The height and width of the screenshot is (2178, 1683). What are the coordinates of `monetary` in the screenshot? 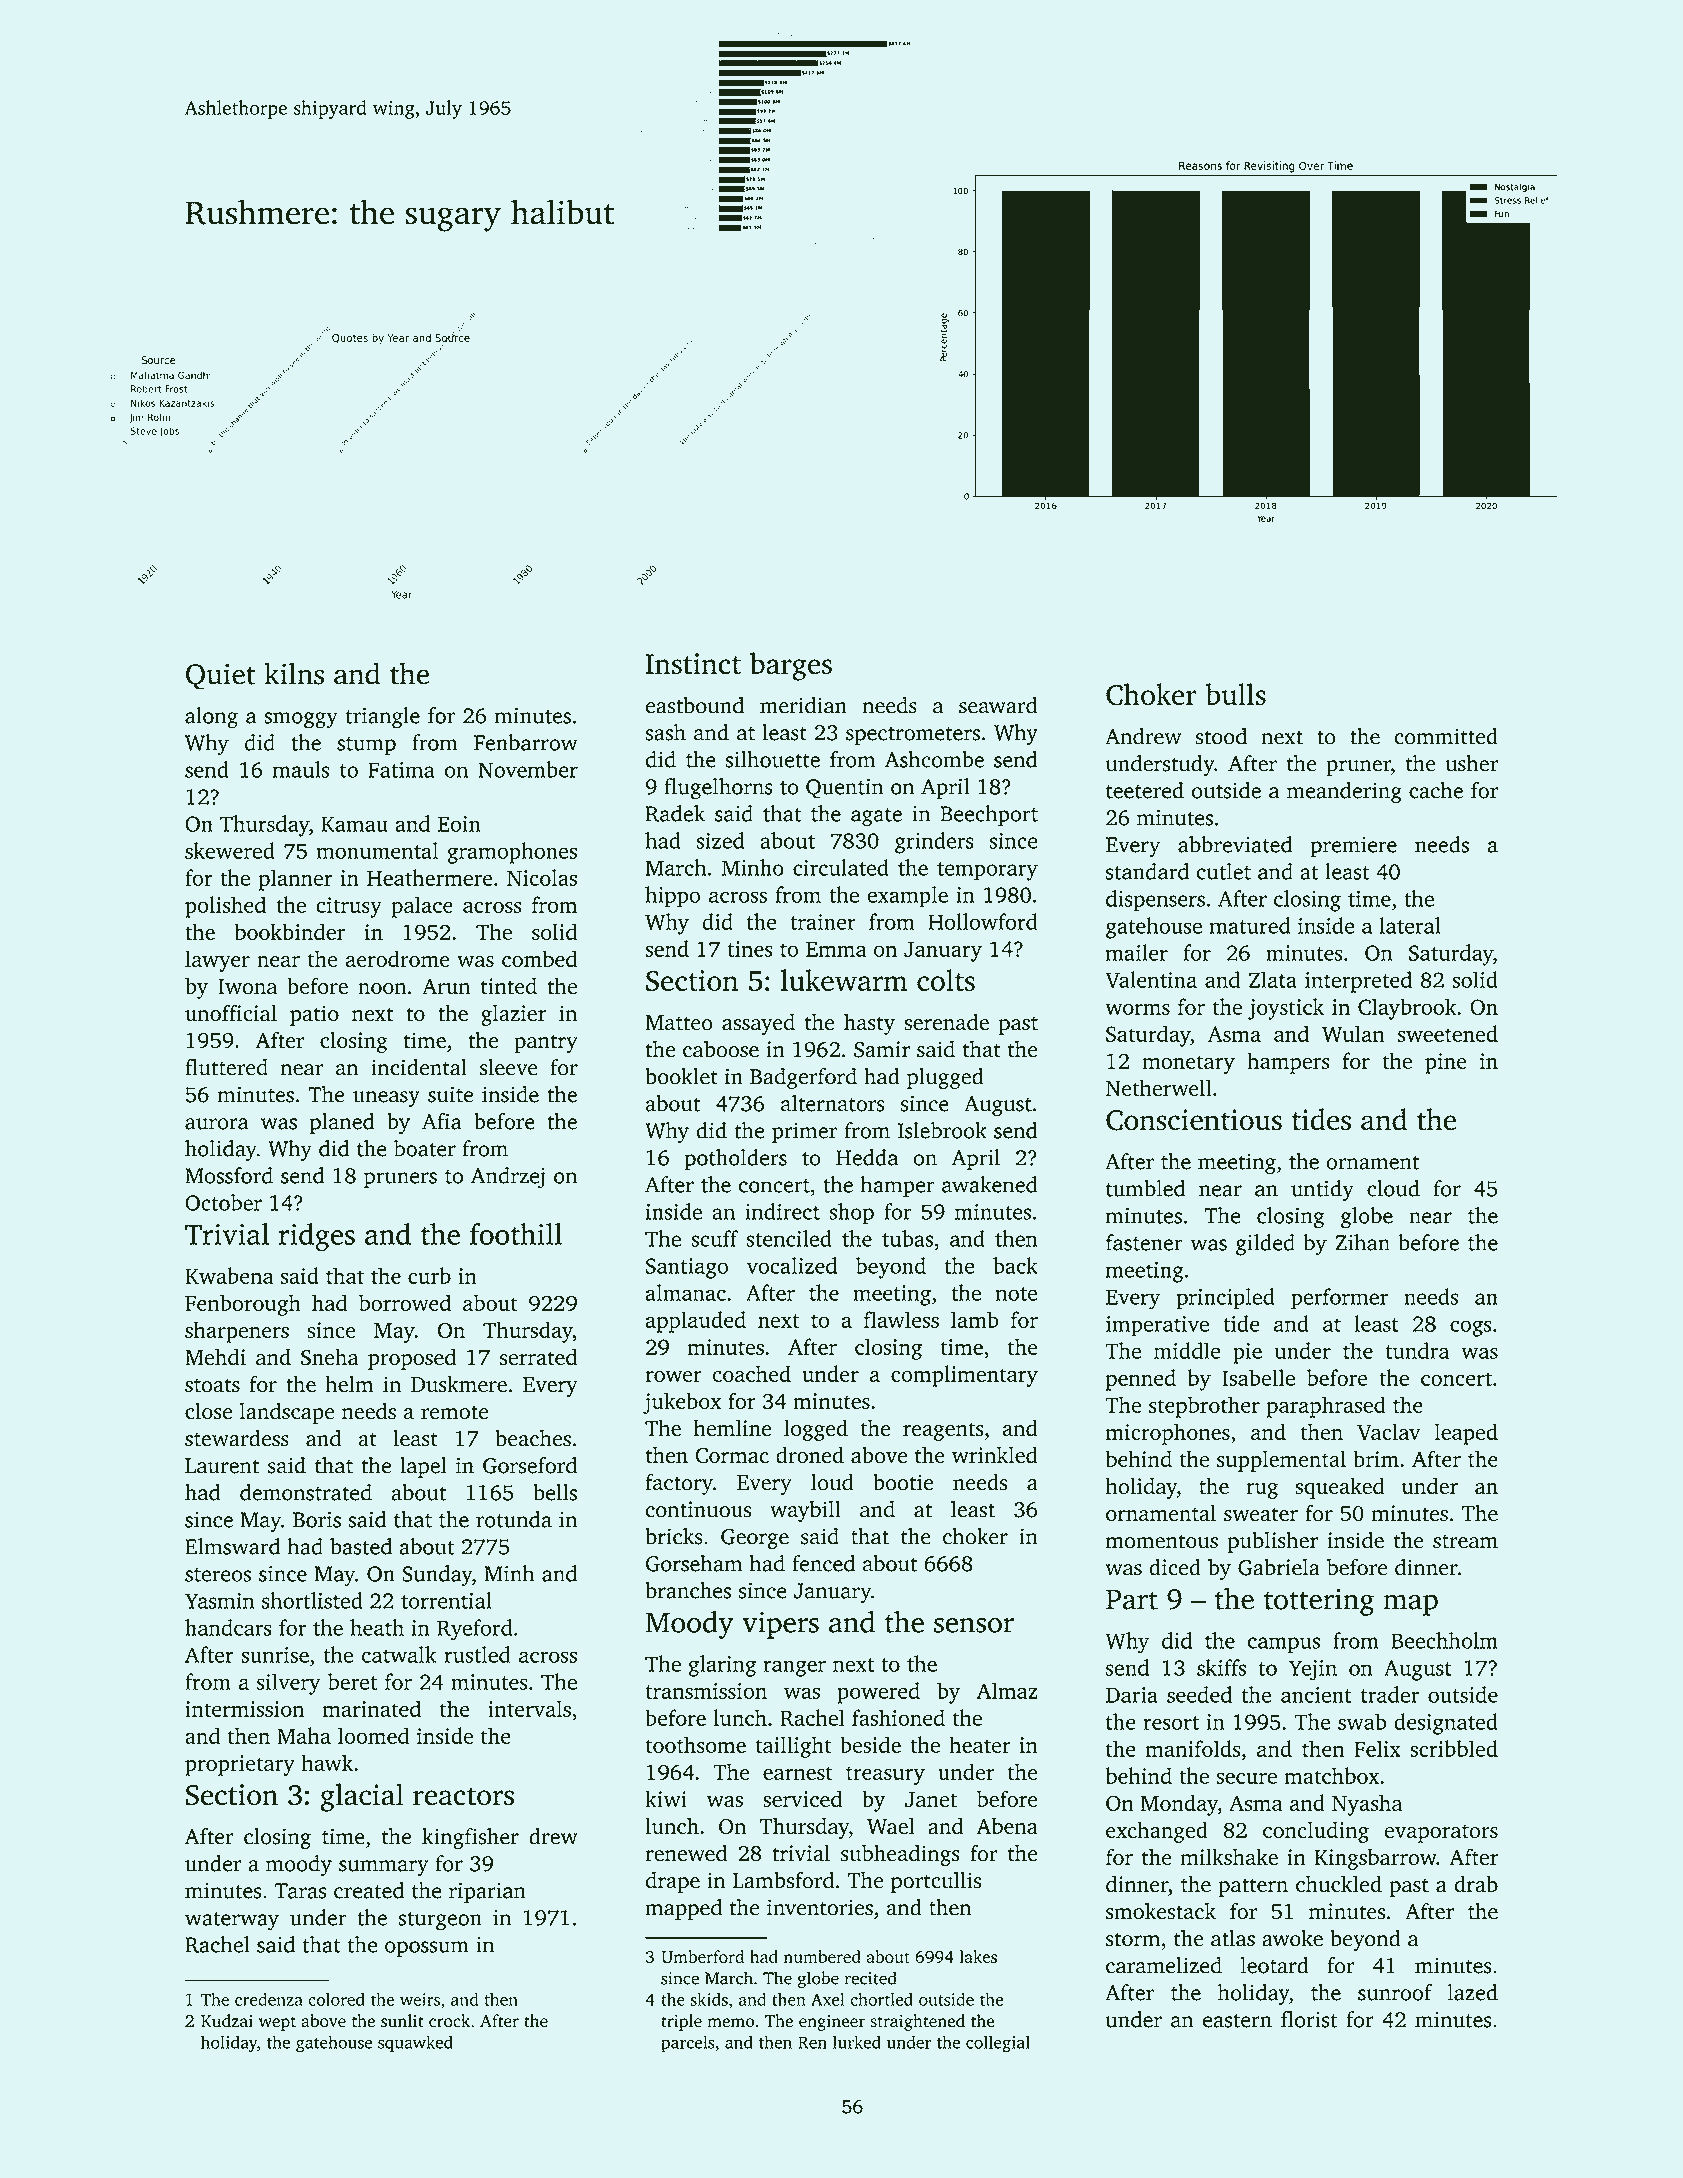 It's located at (1188, 1064).
